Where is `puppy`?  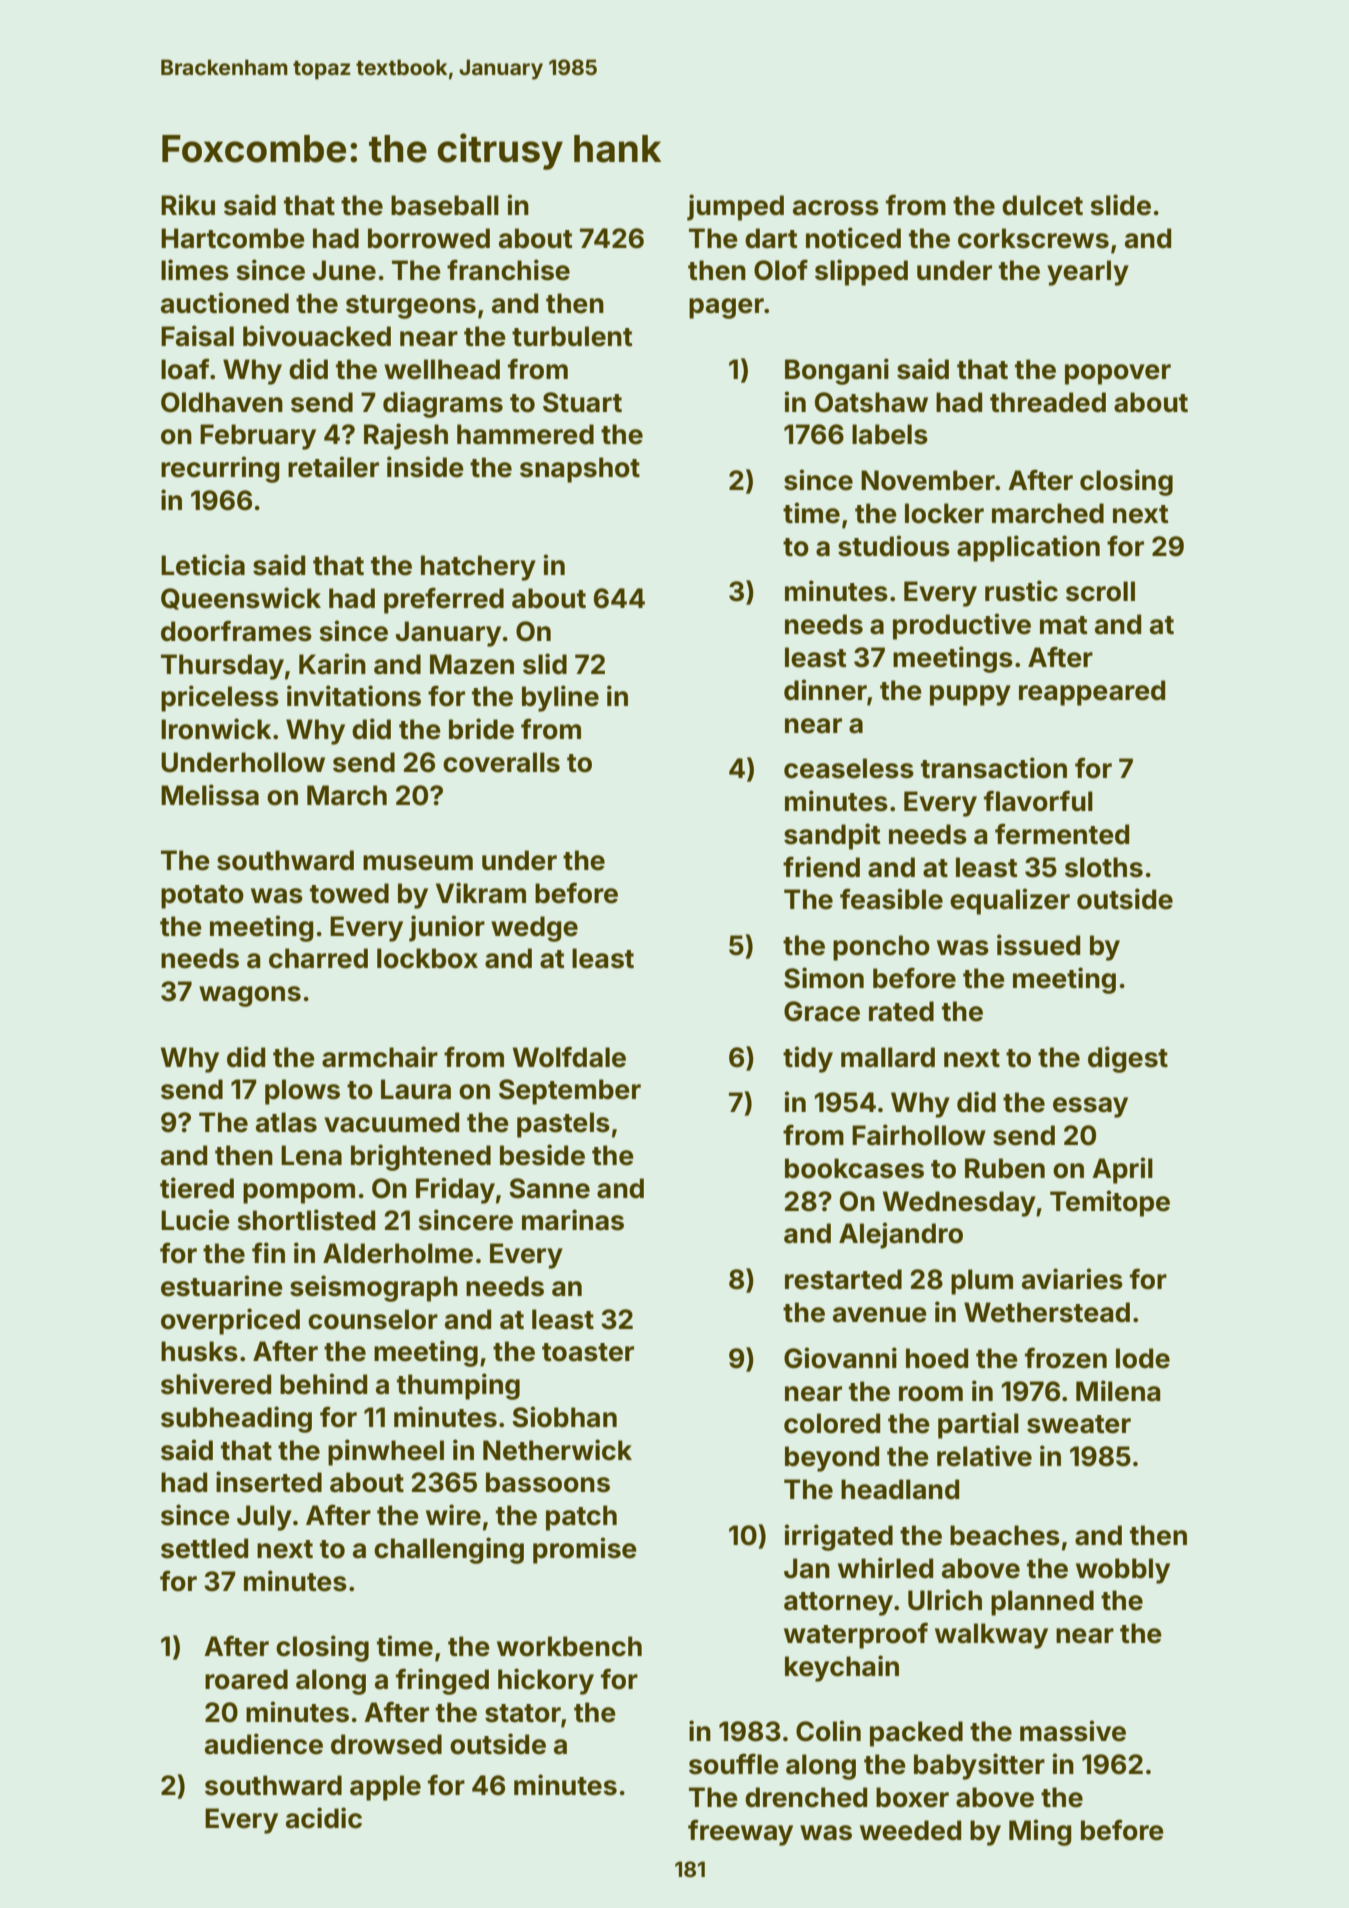 puppy is located at coordinates (970, 695).
